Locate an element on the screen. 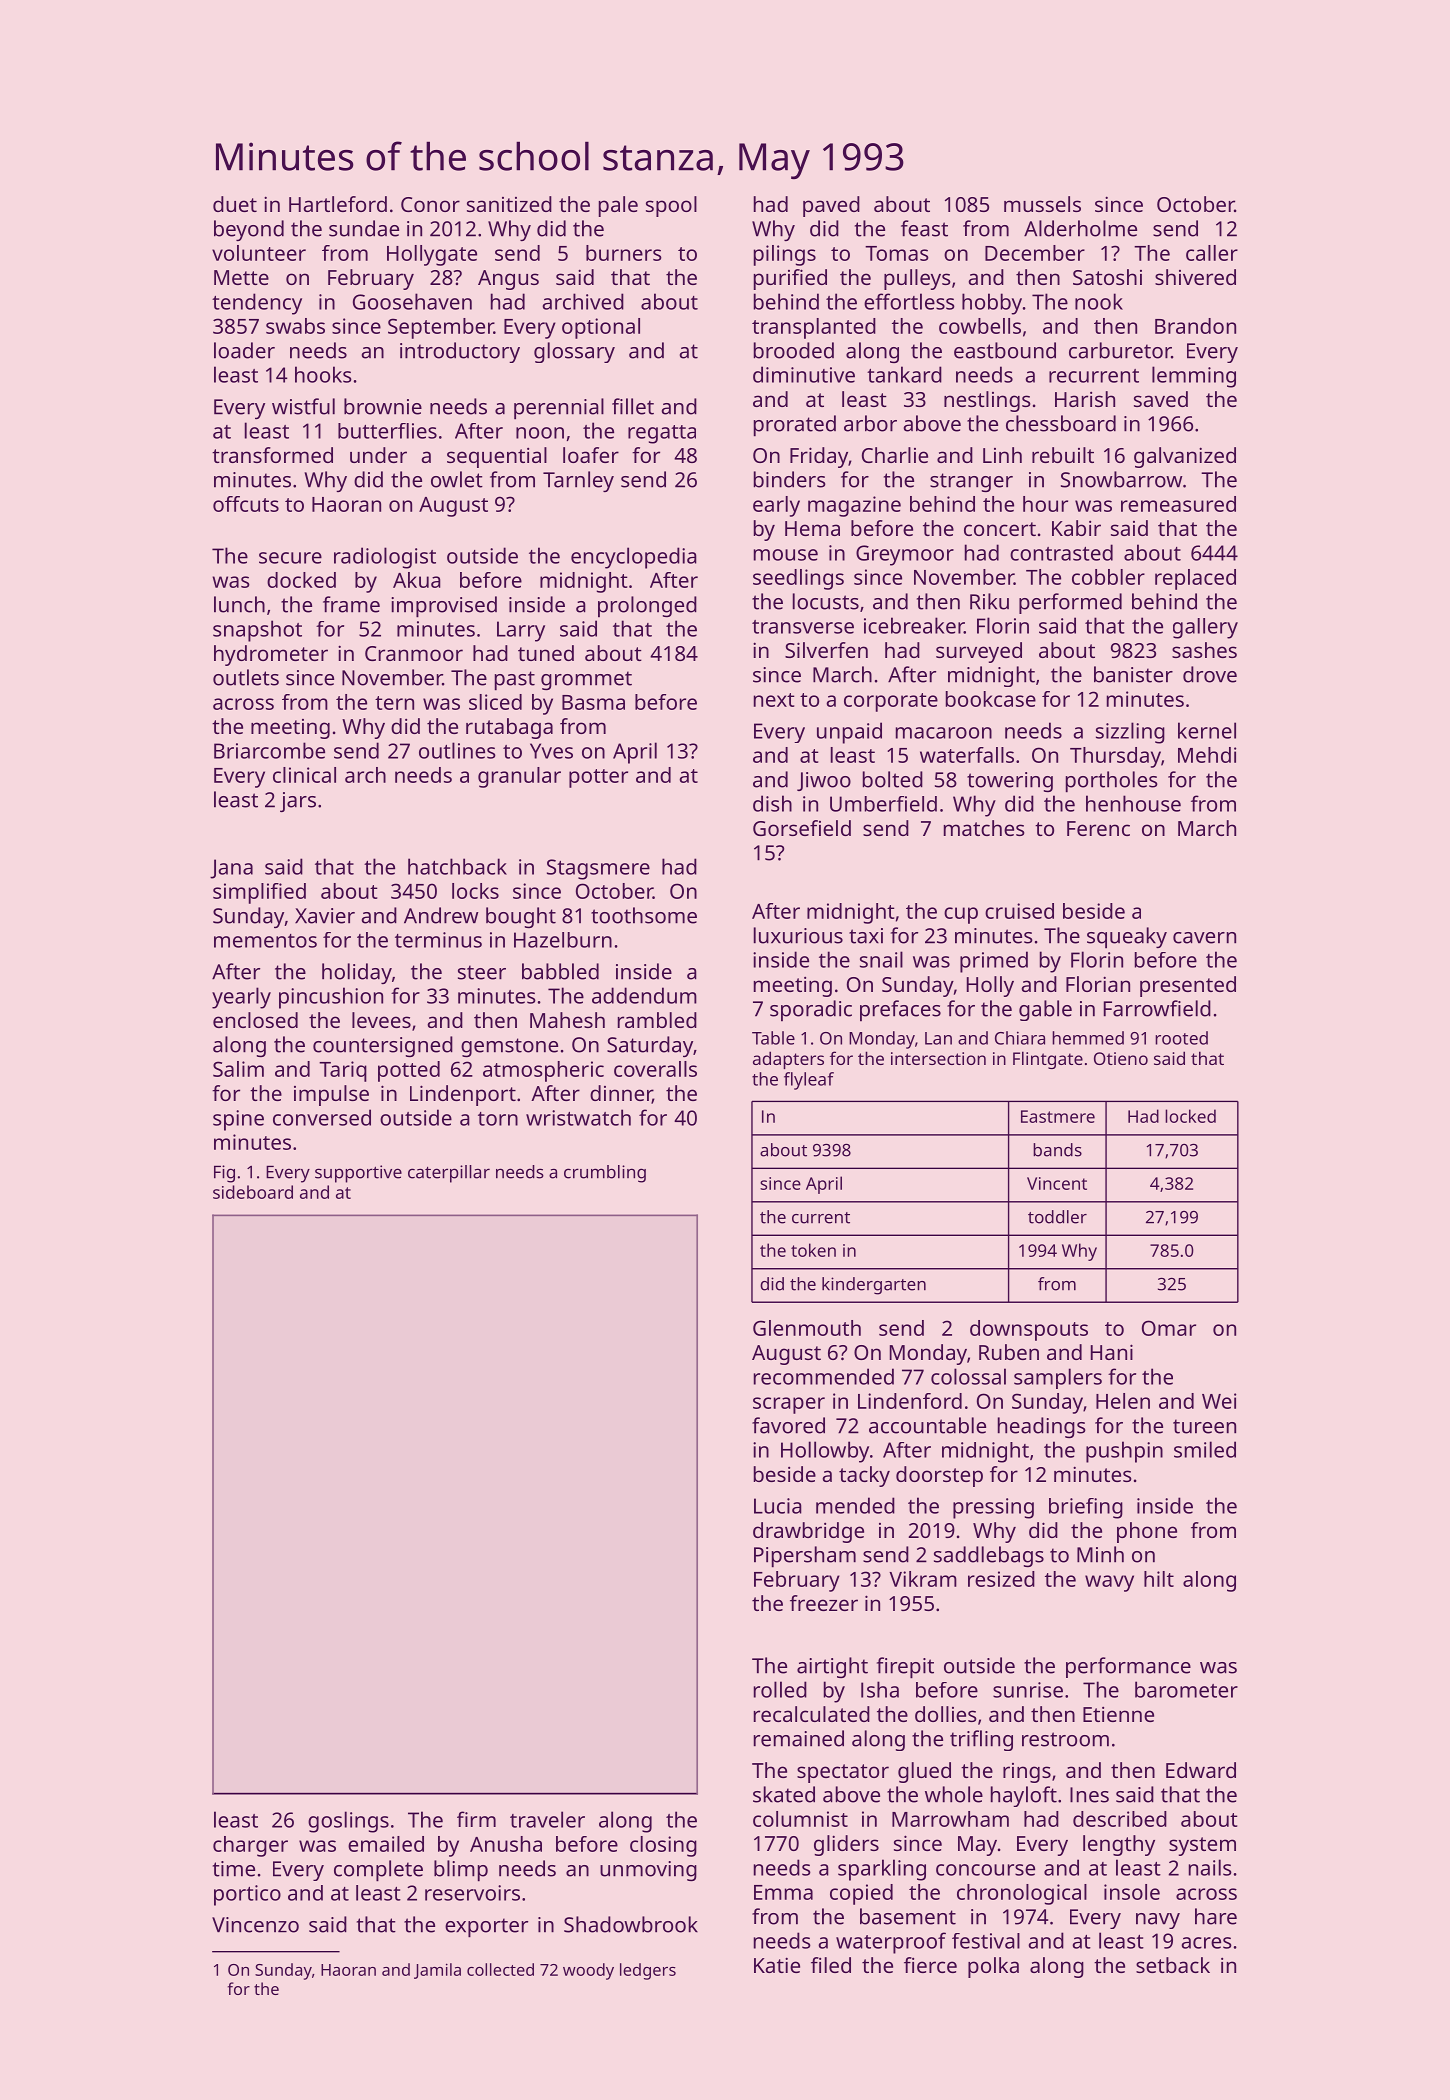  Vincenzo is located at coordinates (255, 1925).
